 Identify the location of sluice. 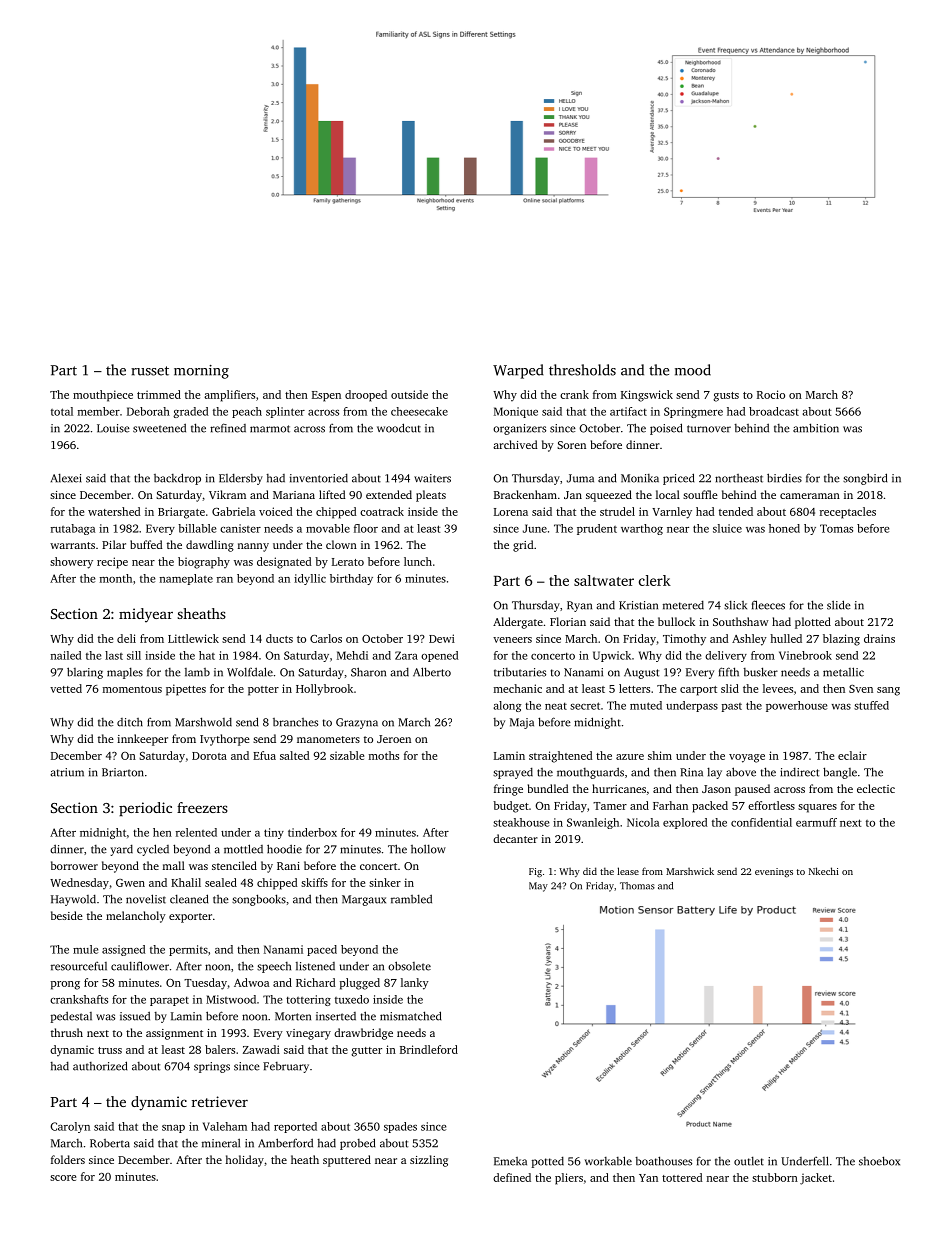
(727, 528).
